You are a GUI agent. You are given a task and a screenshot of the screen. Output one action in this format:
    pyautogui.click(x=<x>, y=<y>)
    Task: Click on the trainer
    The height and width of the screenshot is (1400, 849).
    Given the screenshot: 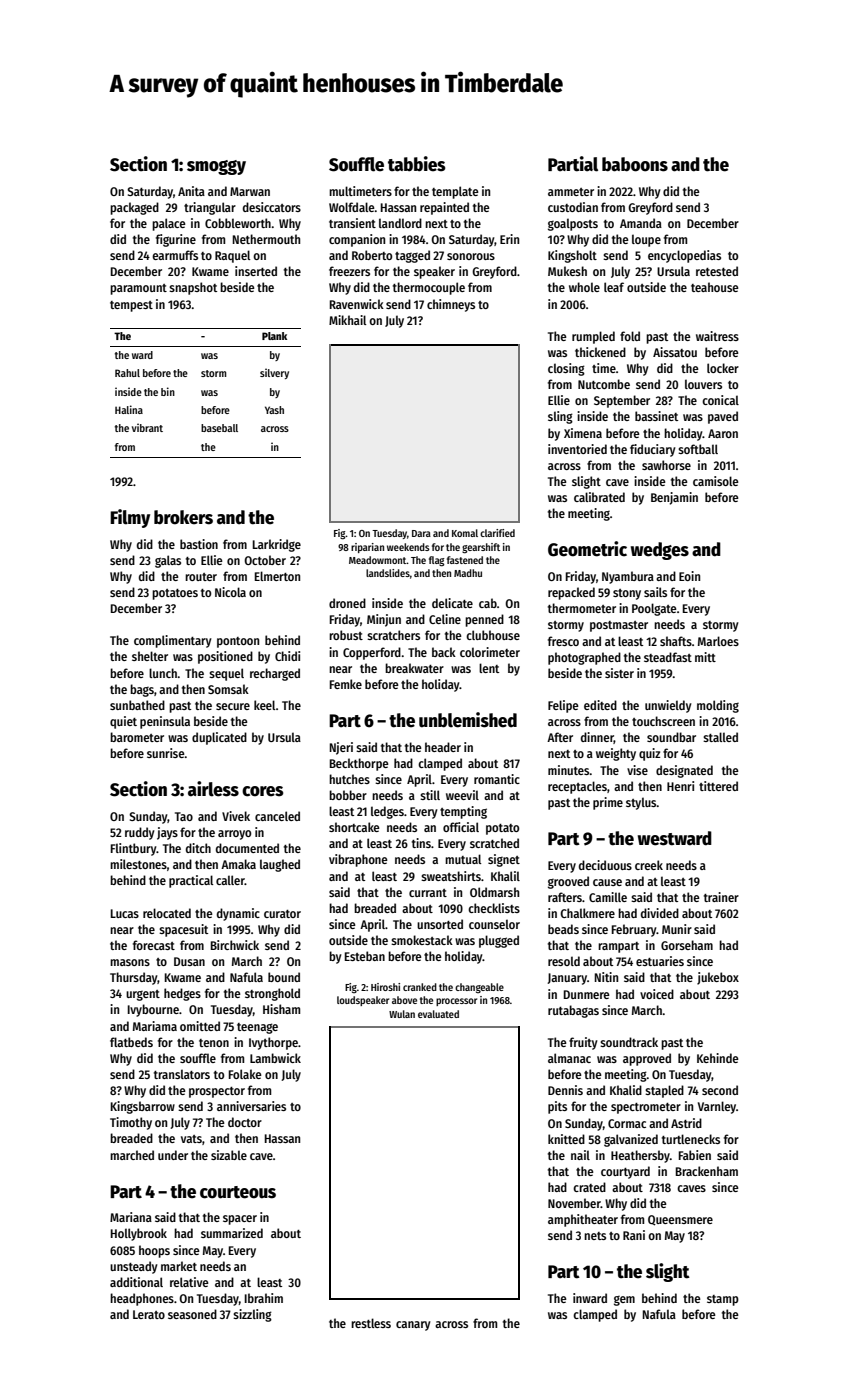 What is the action you would take?
    pyautogui.click(x=721, y=897)
